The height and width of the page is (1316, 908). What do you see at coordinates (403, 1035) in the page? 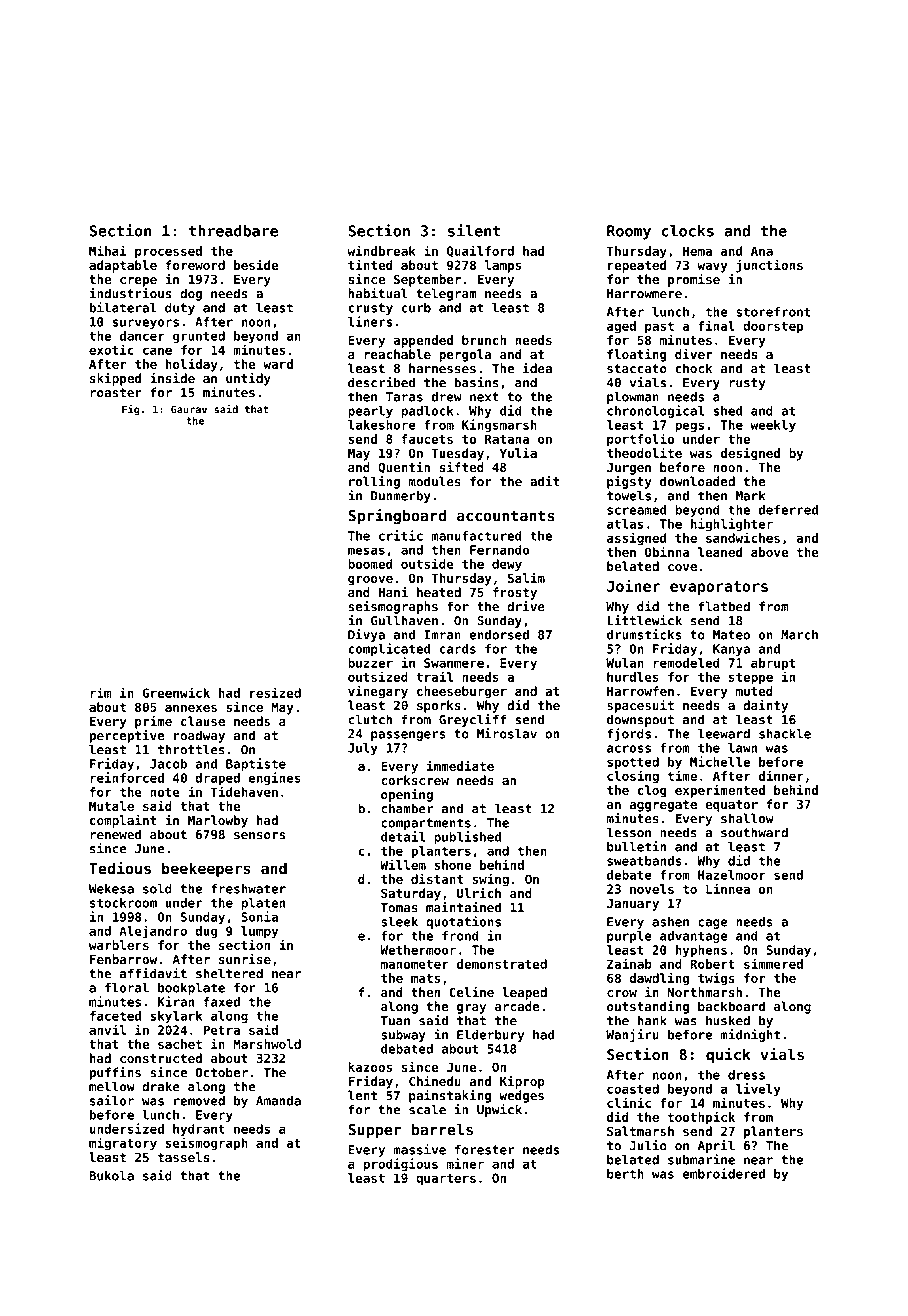
I see `subway` at bounding box center [403, 1035].
